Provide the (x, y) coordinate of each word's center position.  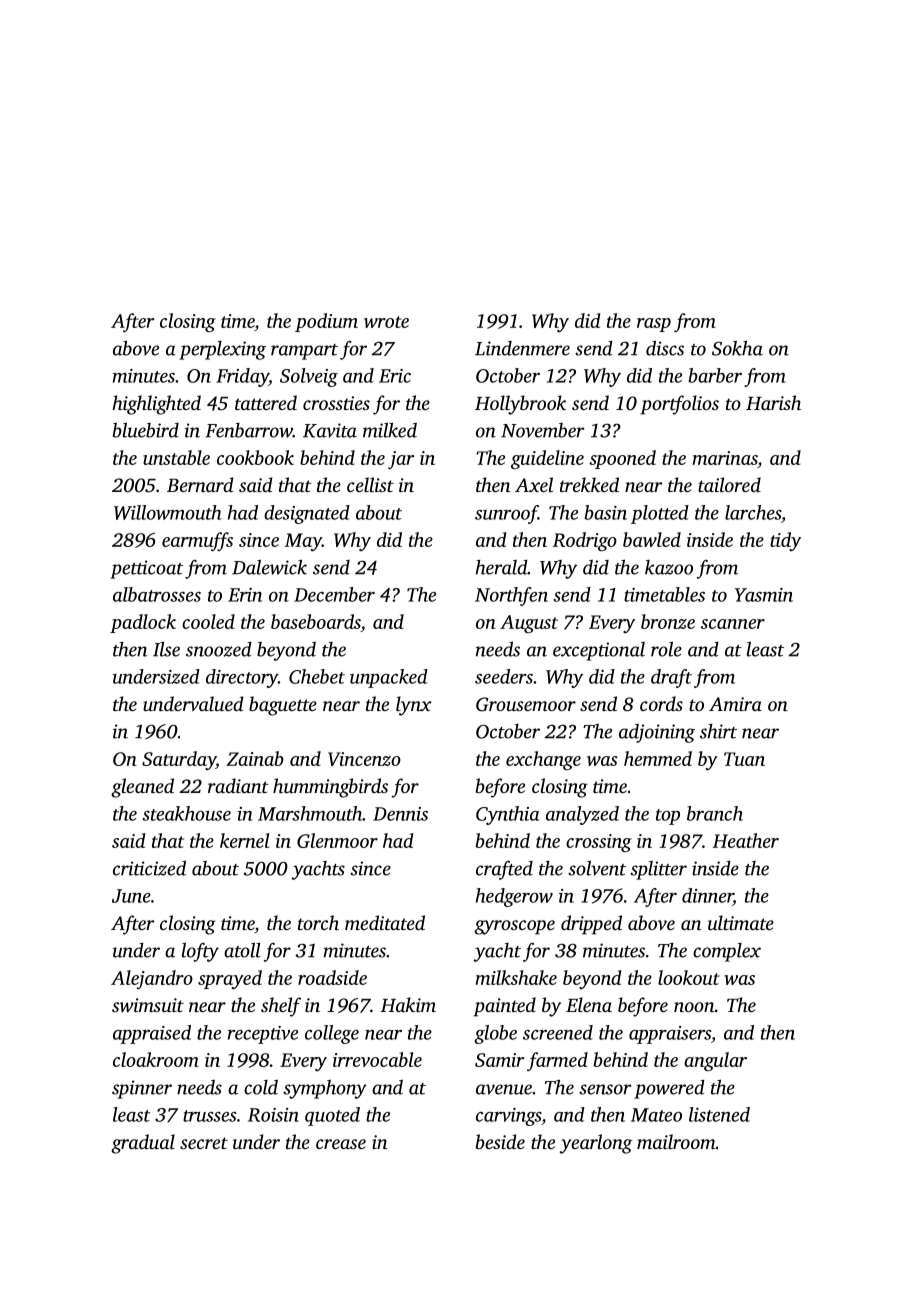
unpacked (389, 678)
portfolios (679, 405)
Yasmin (764, 595)
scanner (733, 624)
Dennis (400, 814)
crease (341, 1144)
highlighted (156, 405)
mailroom (676, 1141)
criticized (149, 868)
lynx (414, 706)
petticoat (146, 569)
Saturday (179, 760)
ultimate (741, 922)
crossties (336, 403)
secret (204, 1143)
